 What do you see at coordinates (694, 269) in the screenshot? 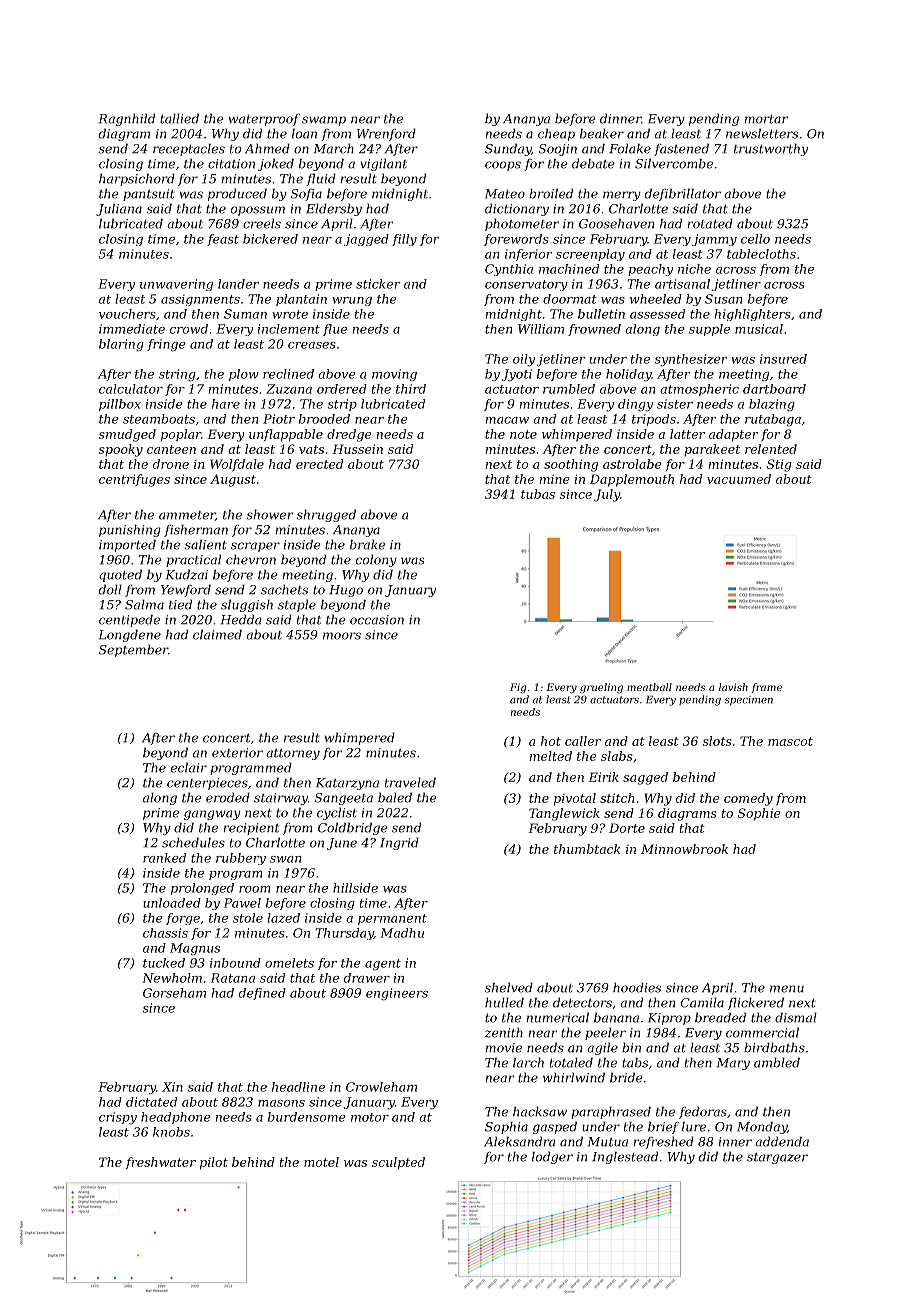
I see `niche` at bounding box center [694, 269].
